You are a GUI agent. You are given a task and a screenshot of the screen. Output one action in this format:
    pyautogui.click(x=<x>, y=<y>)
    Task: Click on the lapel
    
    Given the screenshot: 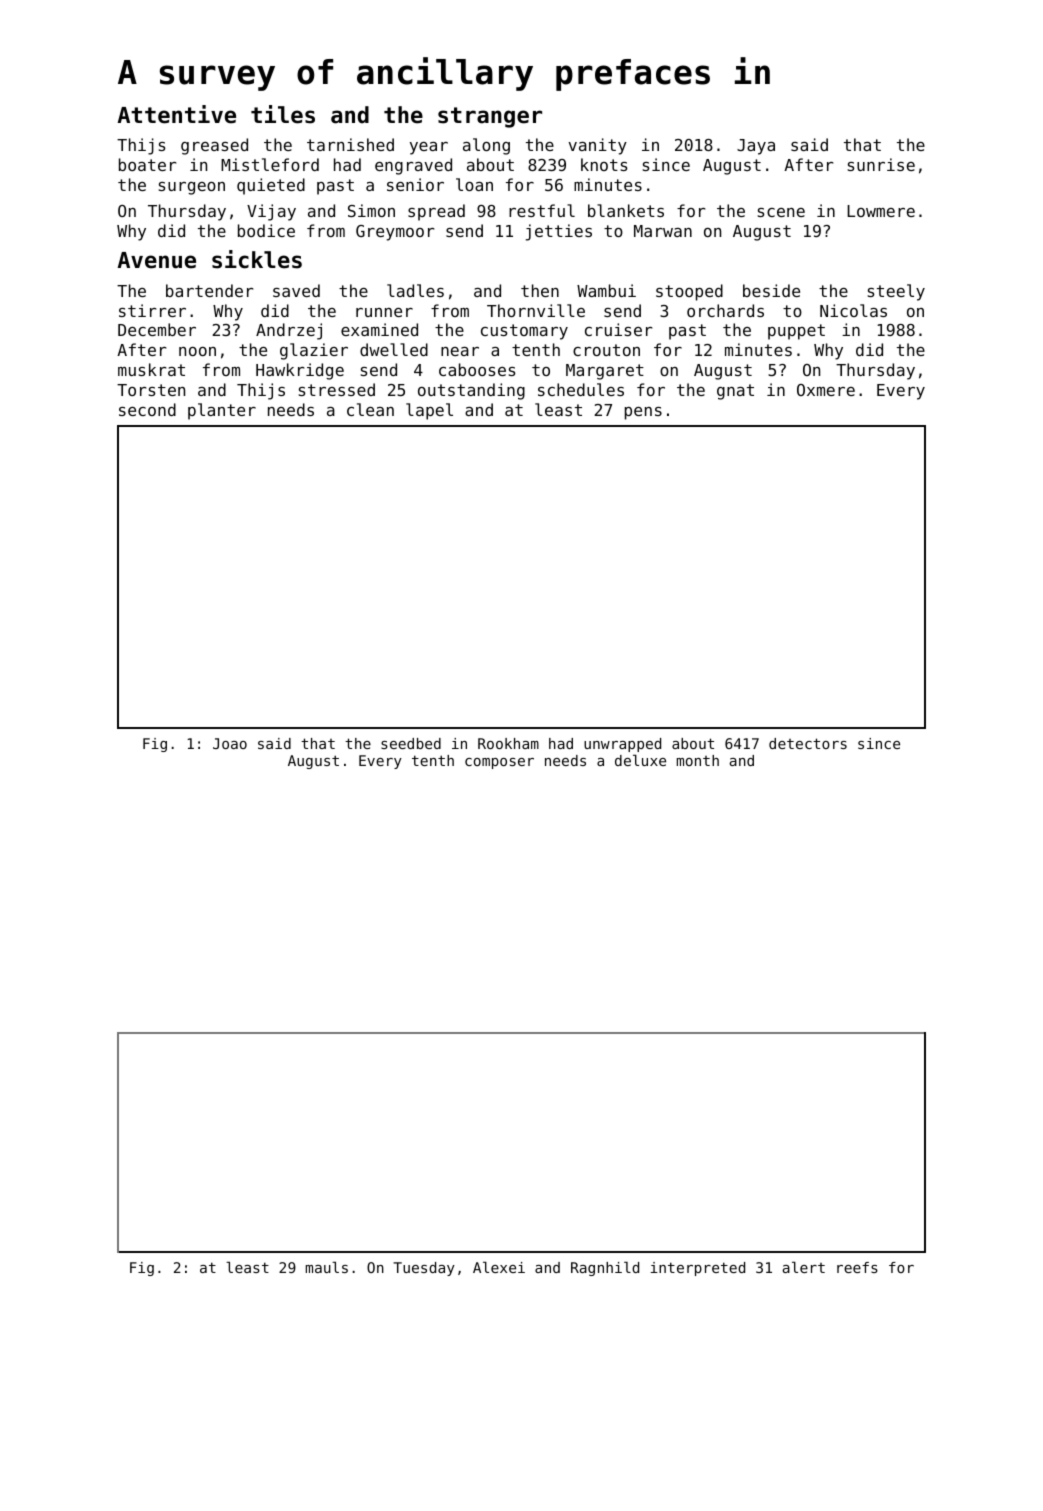 What is the action you would take?
    pyautogui.click(x=429, y=411)
